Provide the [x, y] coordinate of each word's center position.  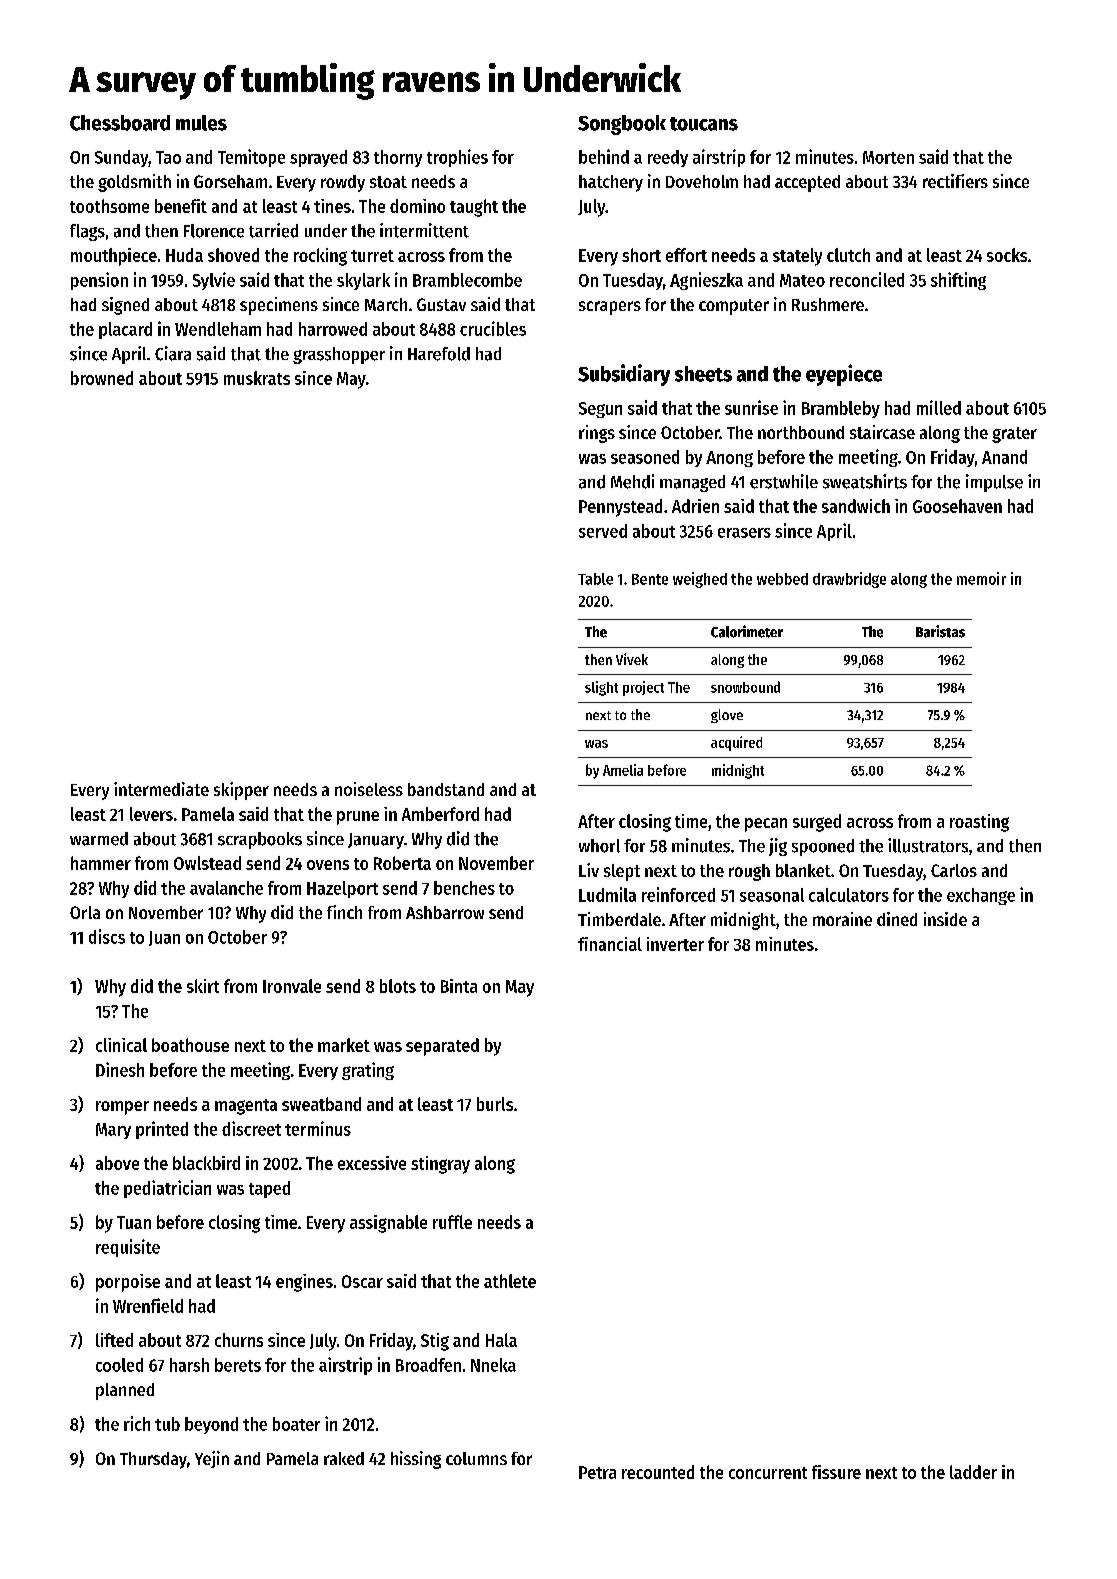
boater [296, 1424]
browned [102, 378]
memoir [981, 578]
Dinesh [120, 1069]
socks [1007, 255]
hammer [101, 863]
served [603, 531]
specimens [279, 306]
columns [476, 1458]
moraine [842, 919]
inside [945, 919]
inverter [675, 944]
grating [368, 1071]
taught [474, 208]
